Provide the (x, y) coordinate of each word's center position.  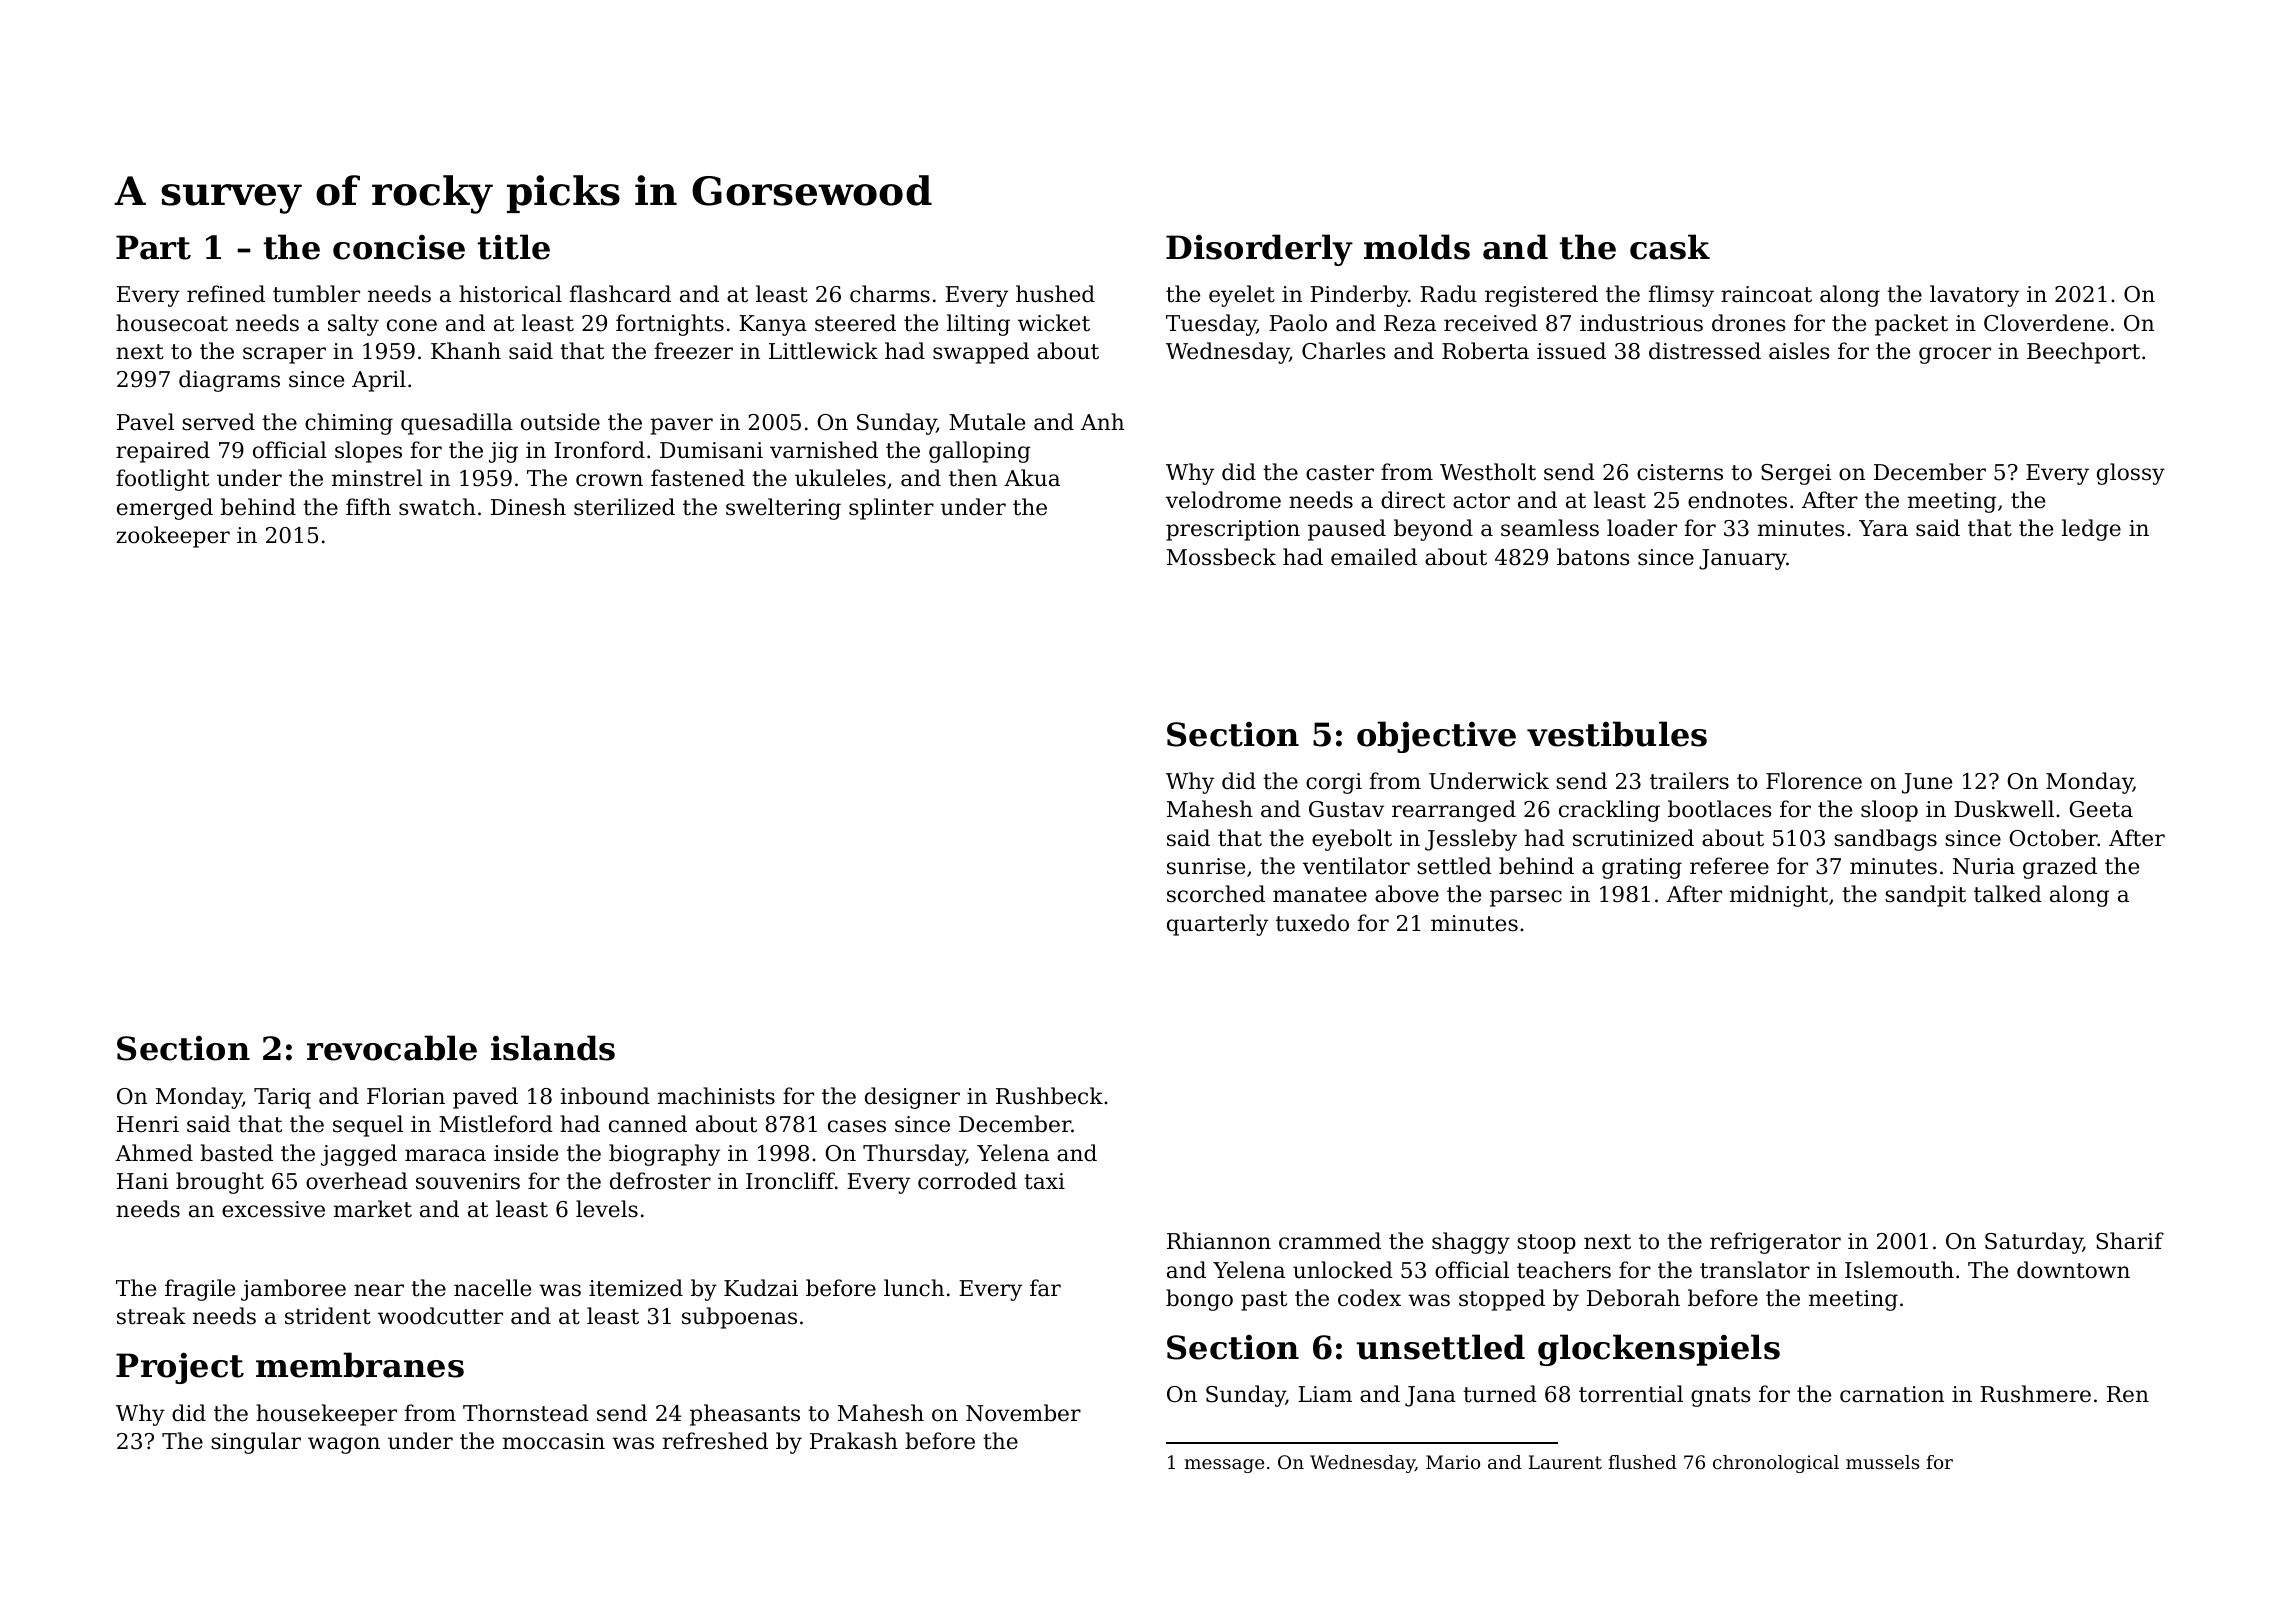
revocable (392, 1048)
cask (1670, 247)
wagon (344, 1445)
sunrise (1206, 866)
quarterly (1217, 925)
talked (2008, 894)
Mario (1453, 1462)
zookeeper (173, 537)
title (514, 247)
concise (399, 247)
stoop (1546, 1244)
